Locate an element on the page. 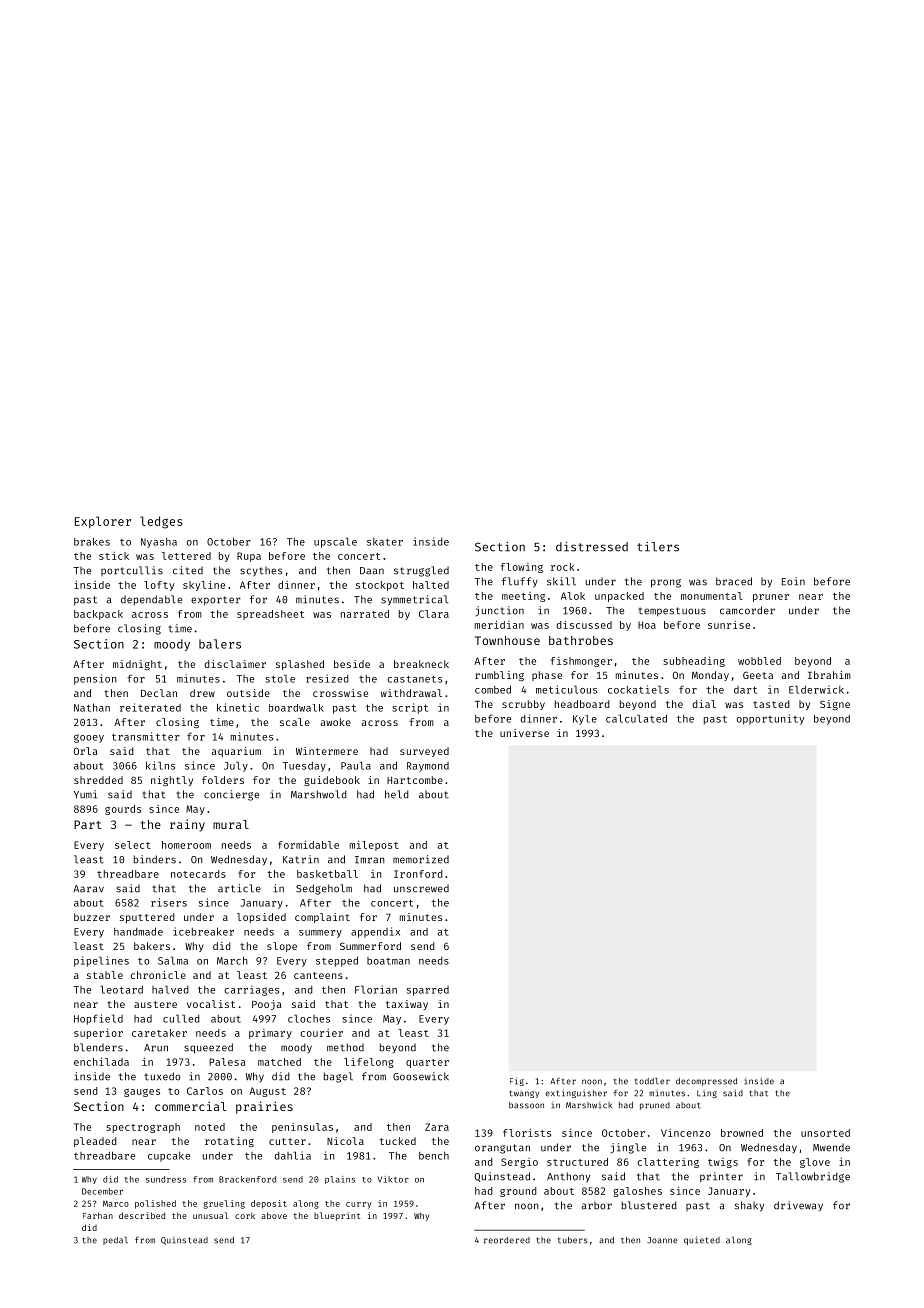  calculated is located at coordinates (636, 718).
